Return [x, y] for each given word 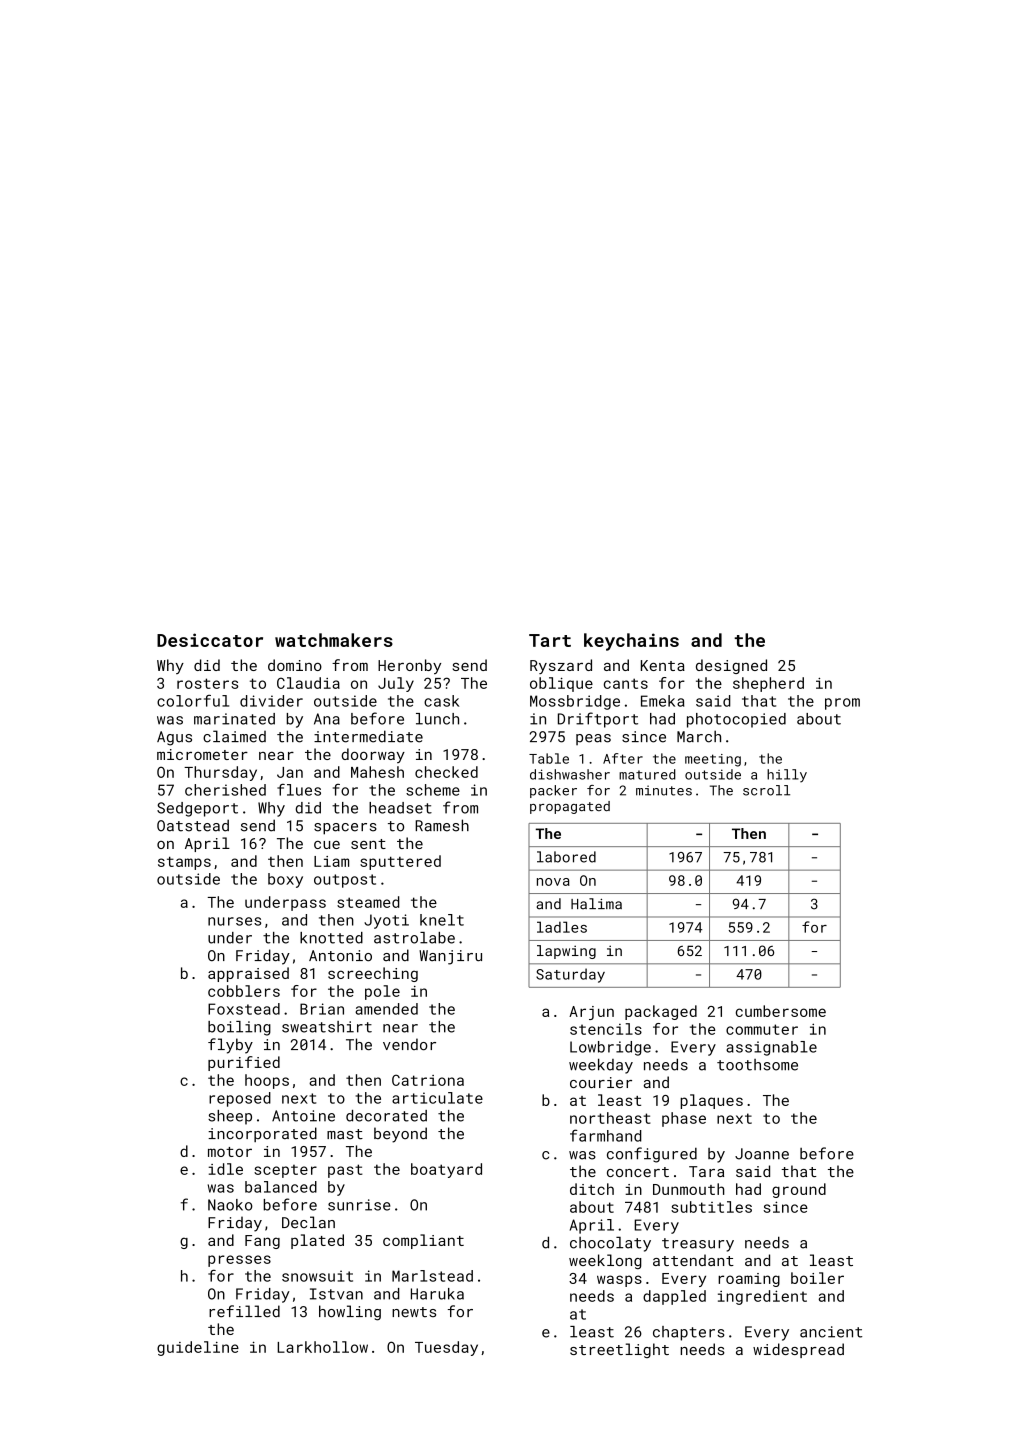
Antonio [340, 956]
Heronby [409, 666]
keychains [631, 642]
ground [799, 1190]
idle [226, 1169]
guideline [198, 1348]
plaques [711, 1101]
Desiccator [210, 640]
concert [638, 1172]
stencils [606, 1029]
